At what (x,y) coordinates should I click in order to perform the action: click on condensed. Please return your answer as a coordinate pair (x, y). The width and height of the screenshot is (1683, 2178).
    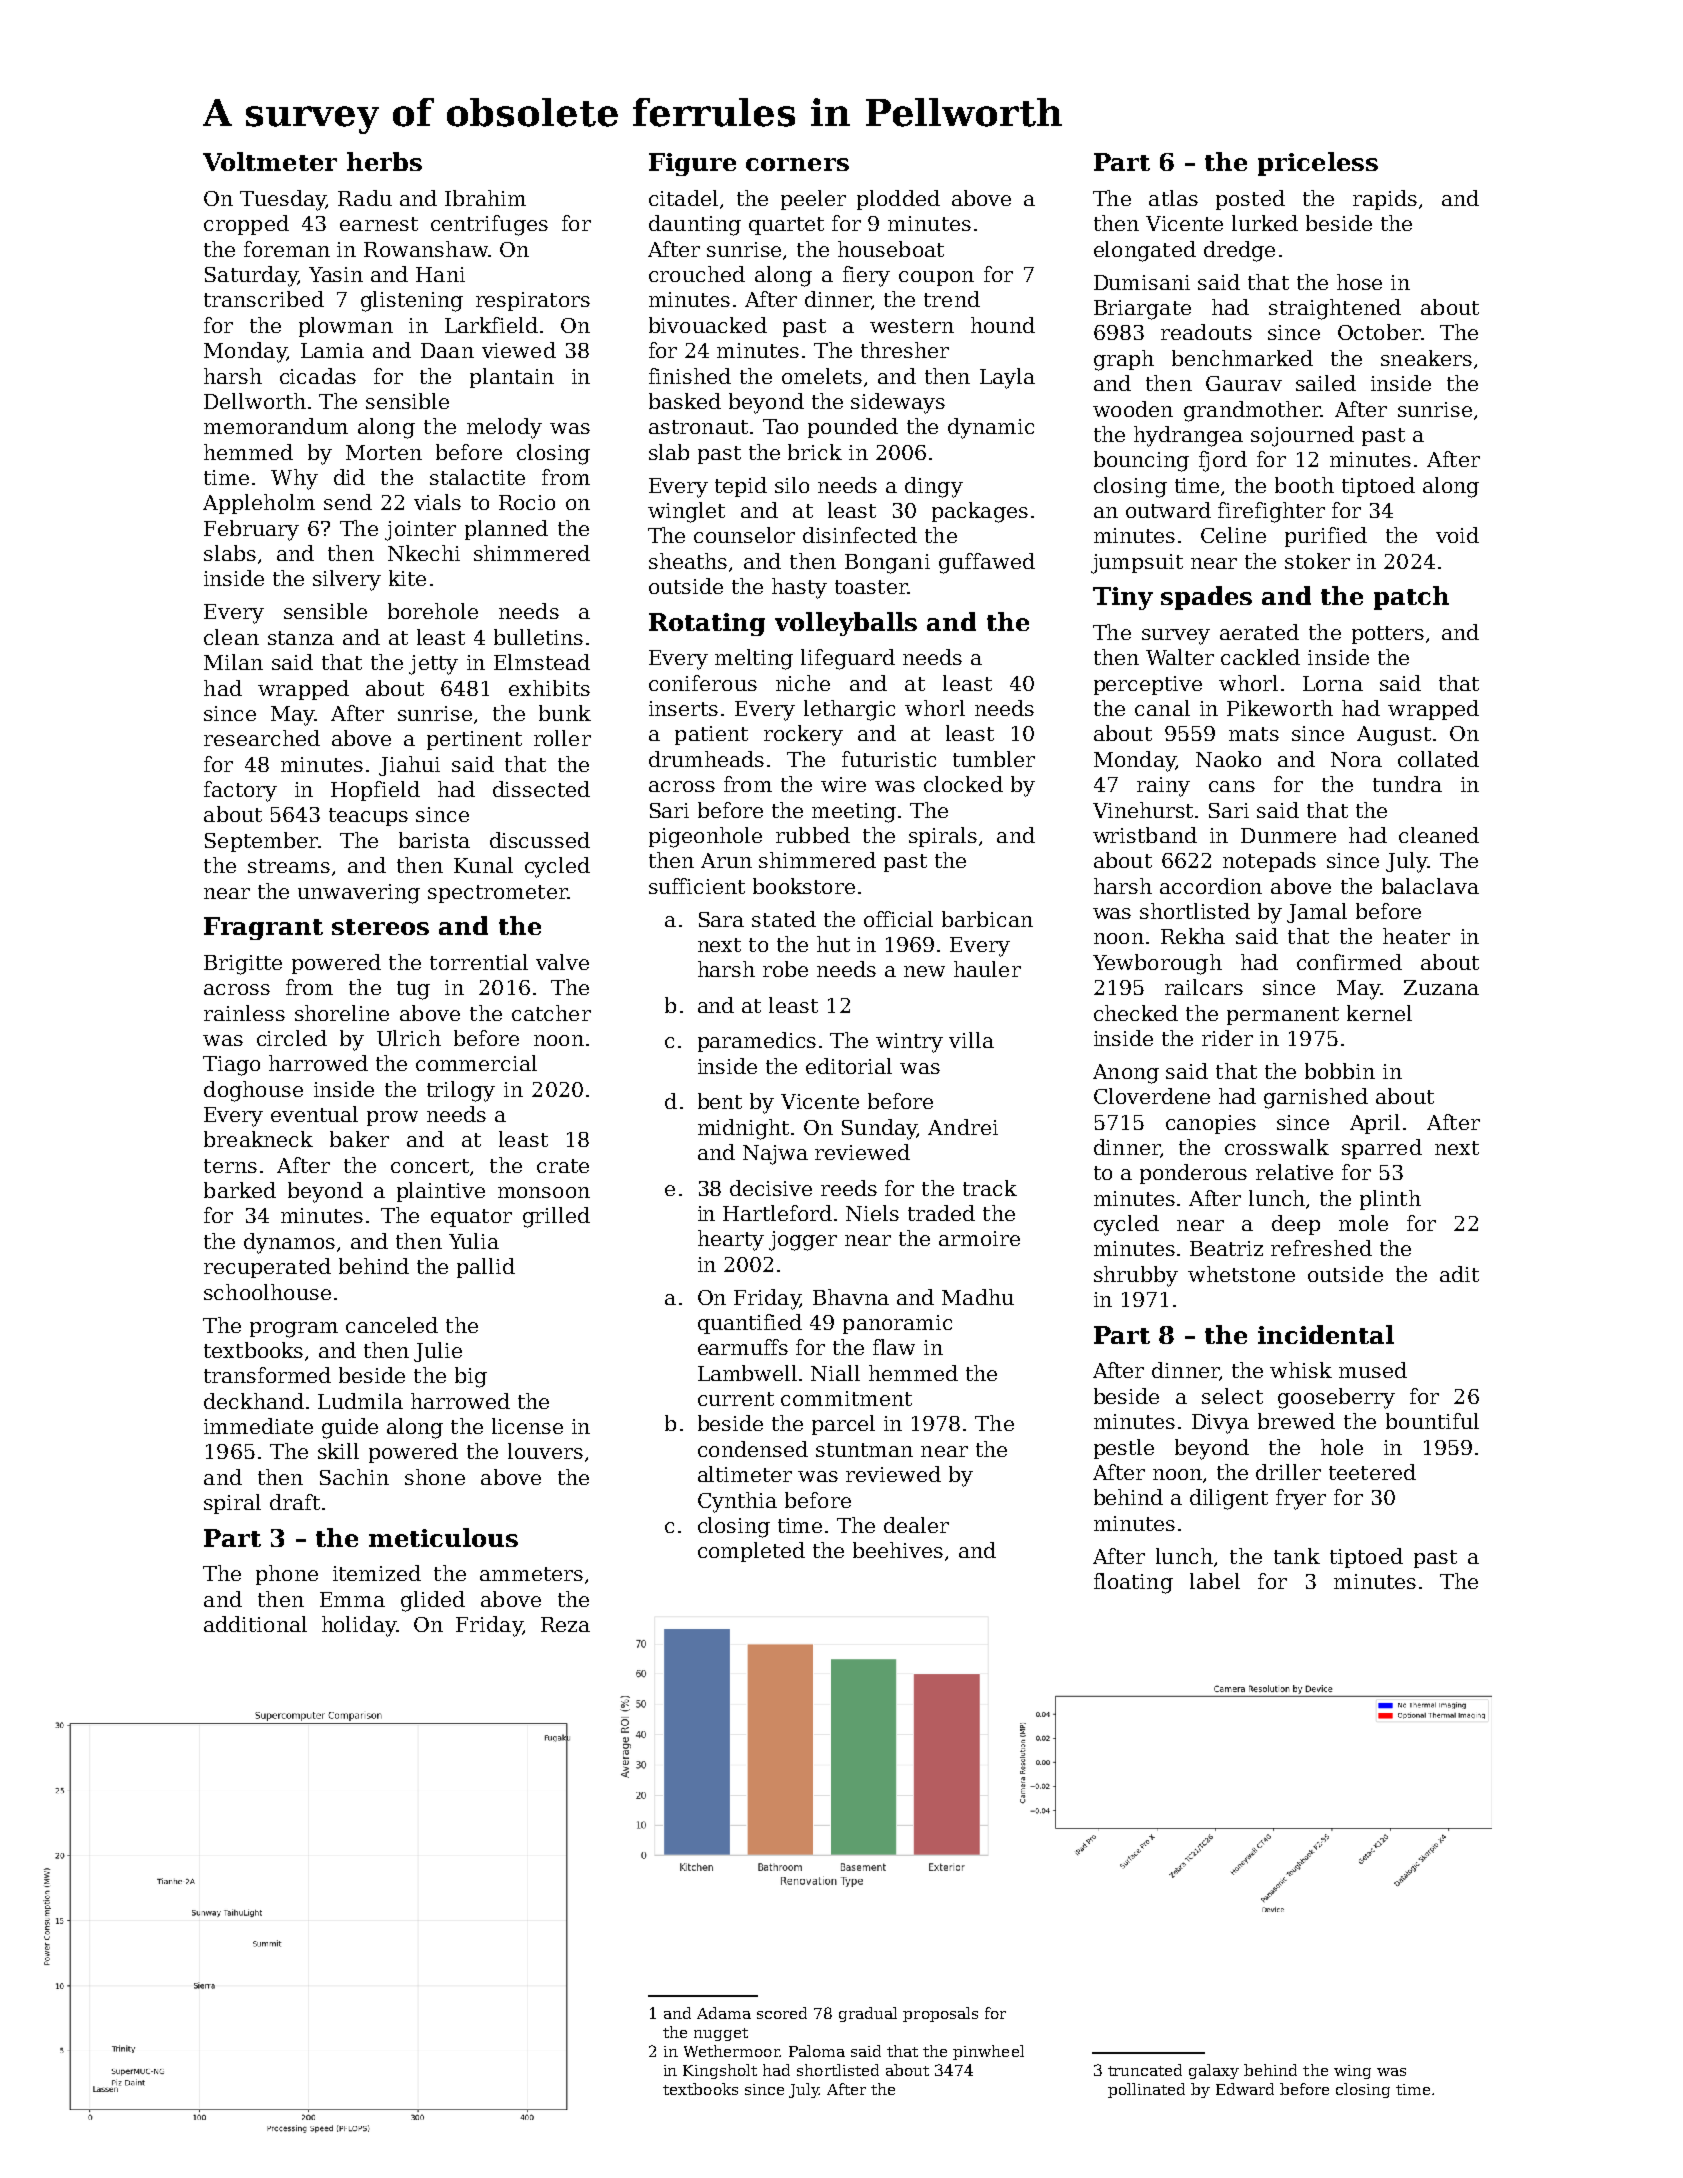
    Looking at the image, I should click on (753, 1449).
